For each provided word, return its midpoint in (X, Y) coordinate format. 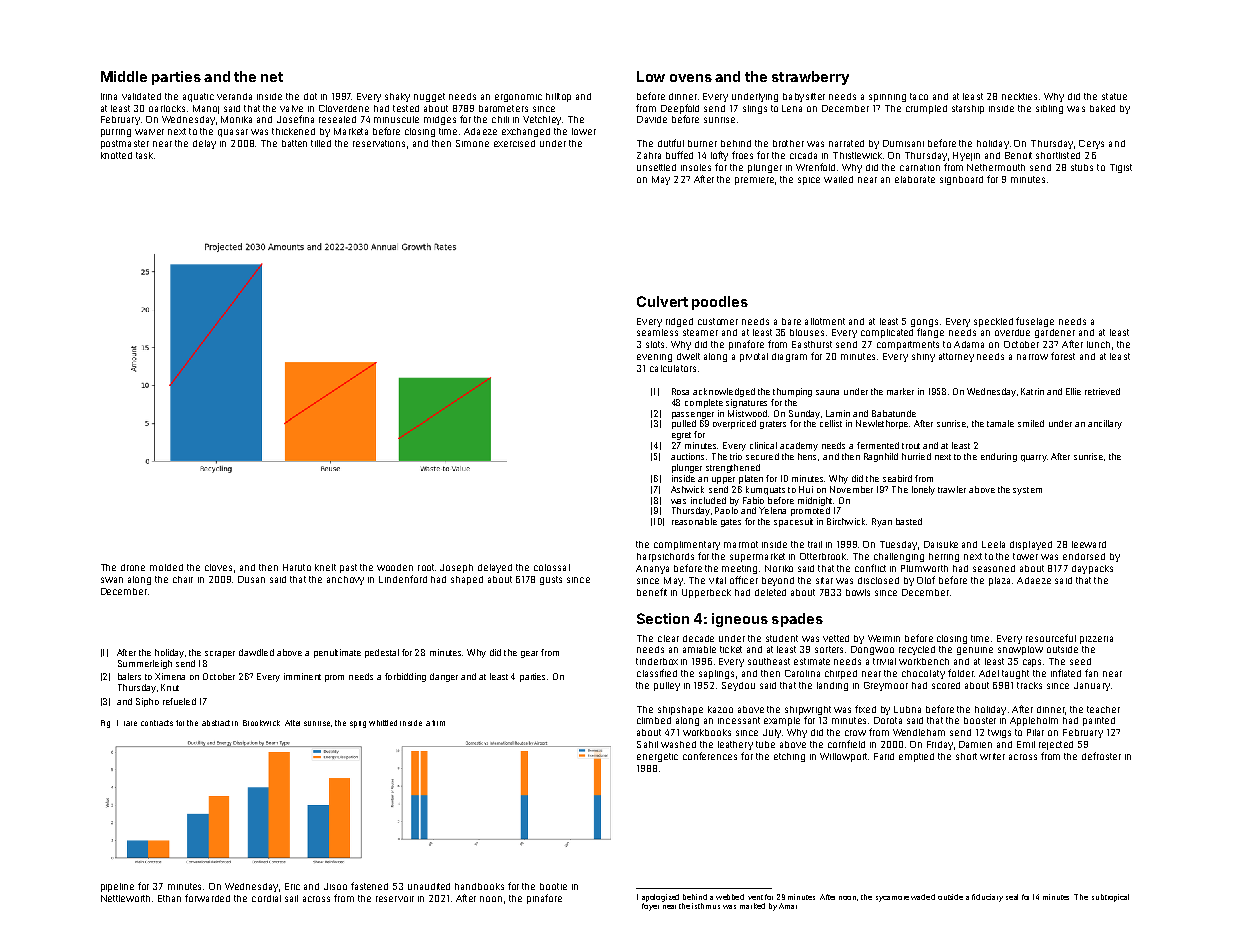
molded (166, 567)
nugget (429, 97)
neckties (1019, 96)
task (144, 155)
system (1027, 491)
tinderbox (657, 661)
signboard (961, 180)
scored (946, 685)
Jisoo (335, 886)
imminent (302, 676)
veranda (234, 96)
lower (584, 131)
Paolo (726, 510)
